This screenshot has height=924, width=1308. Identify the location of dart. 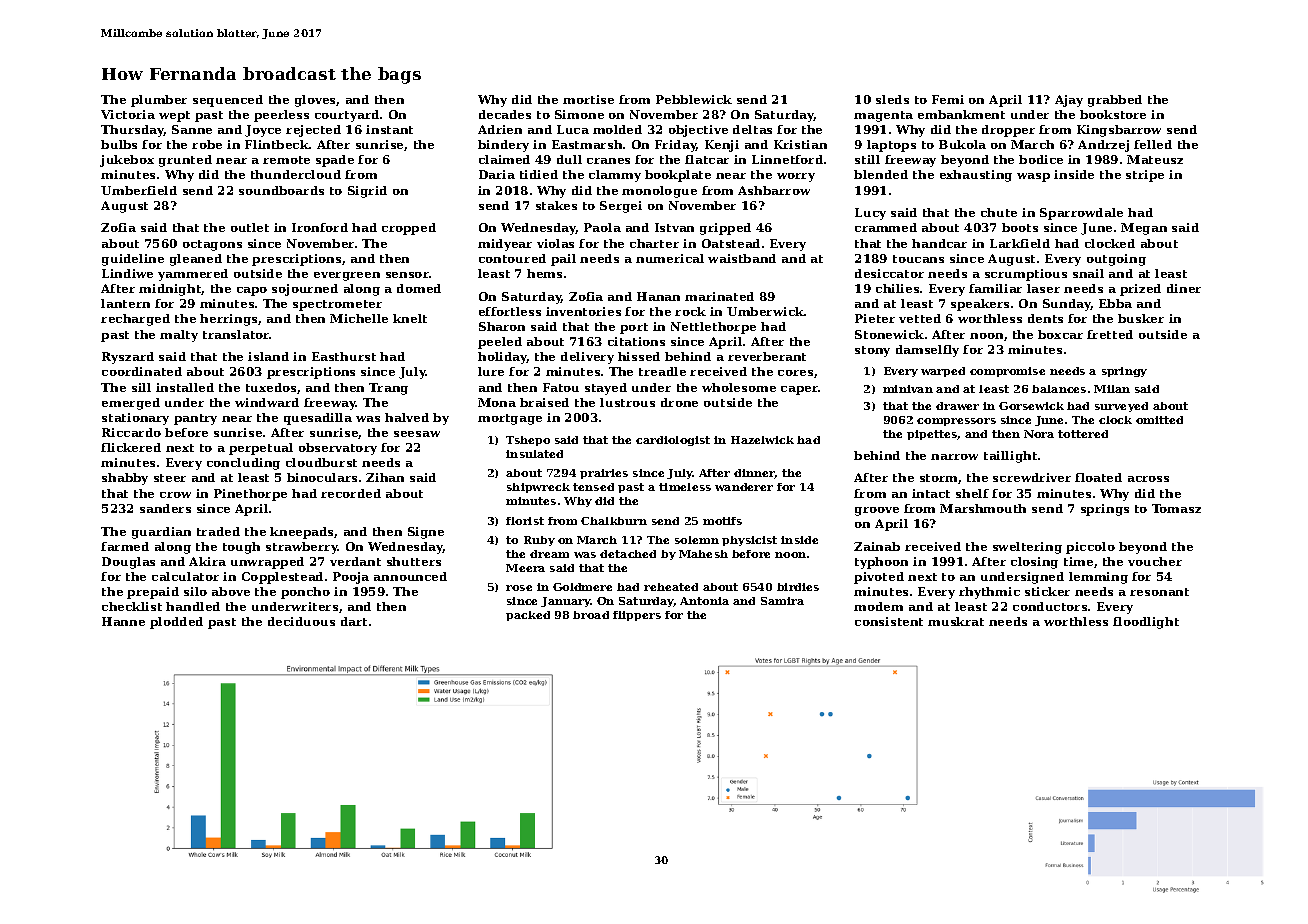
(354, 621).
